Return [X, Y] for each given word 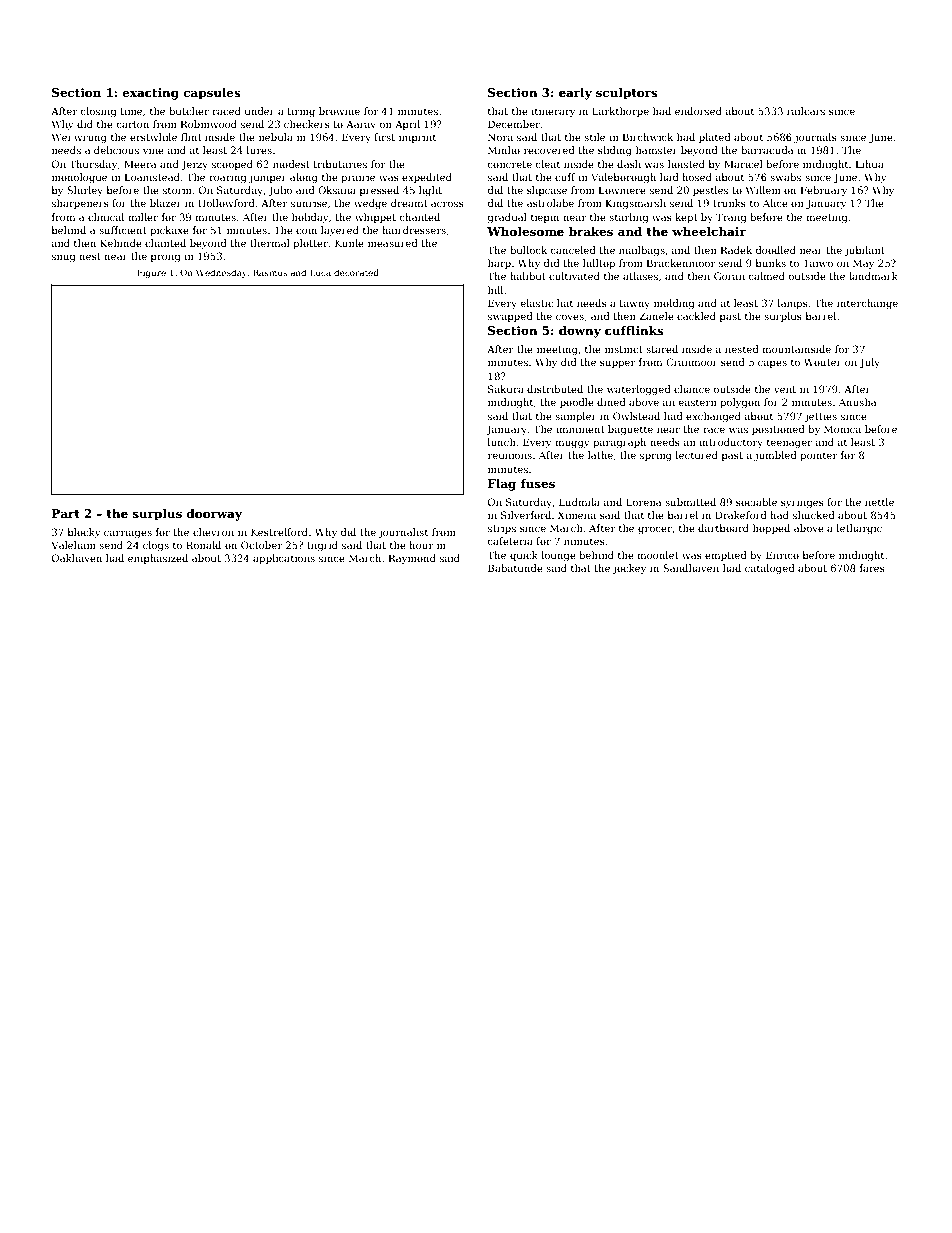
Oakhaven [77, 558]
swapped [510, 317]
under [260, 111]
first [384, 137]
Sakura [506, 389]
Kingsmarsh [636, 204]
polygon [740, 403]
